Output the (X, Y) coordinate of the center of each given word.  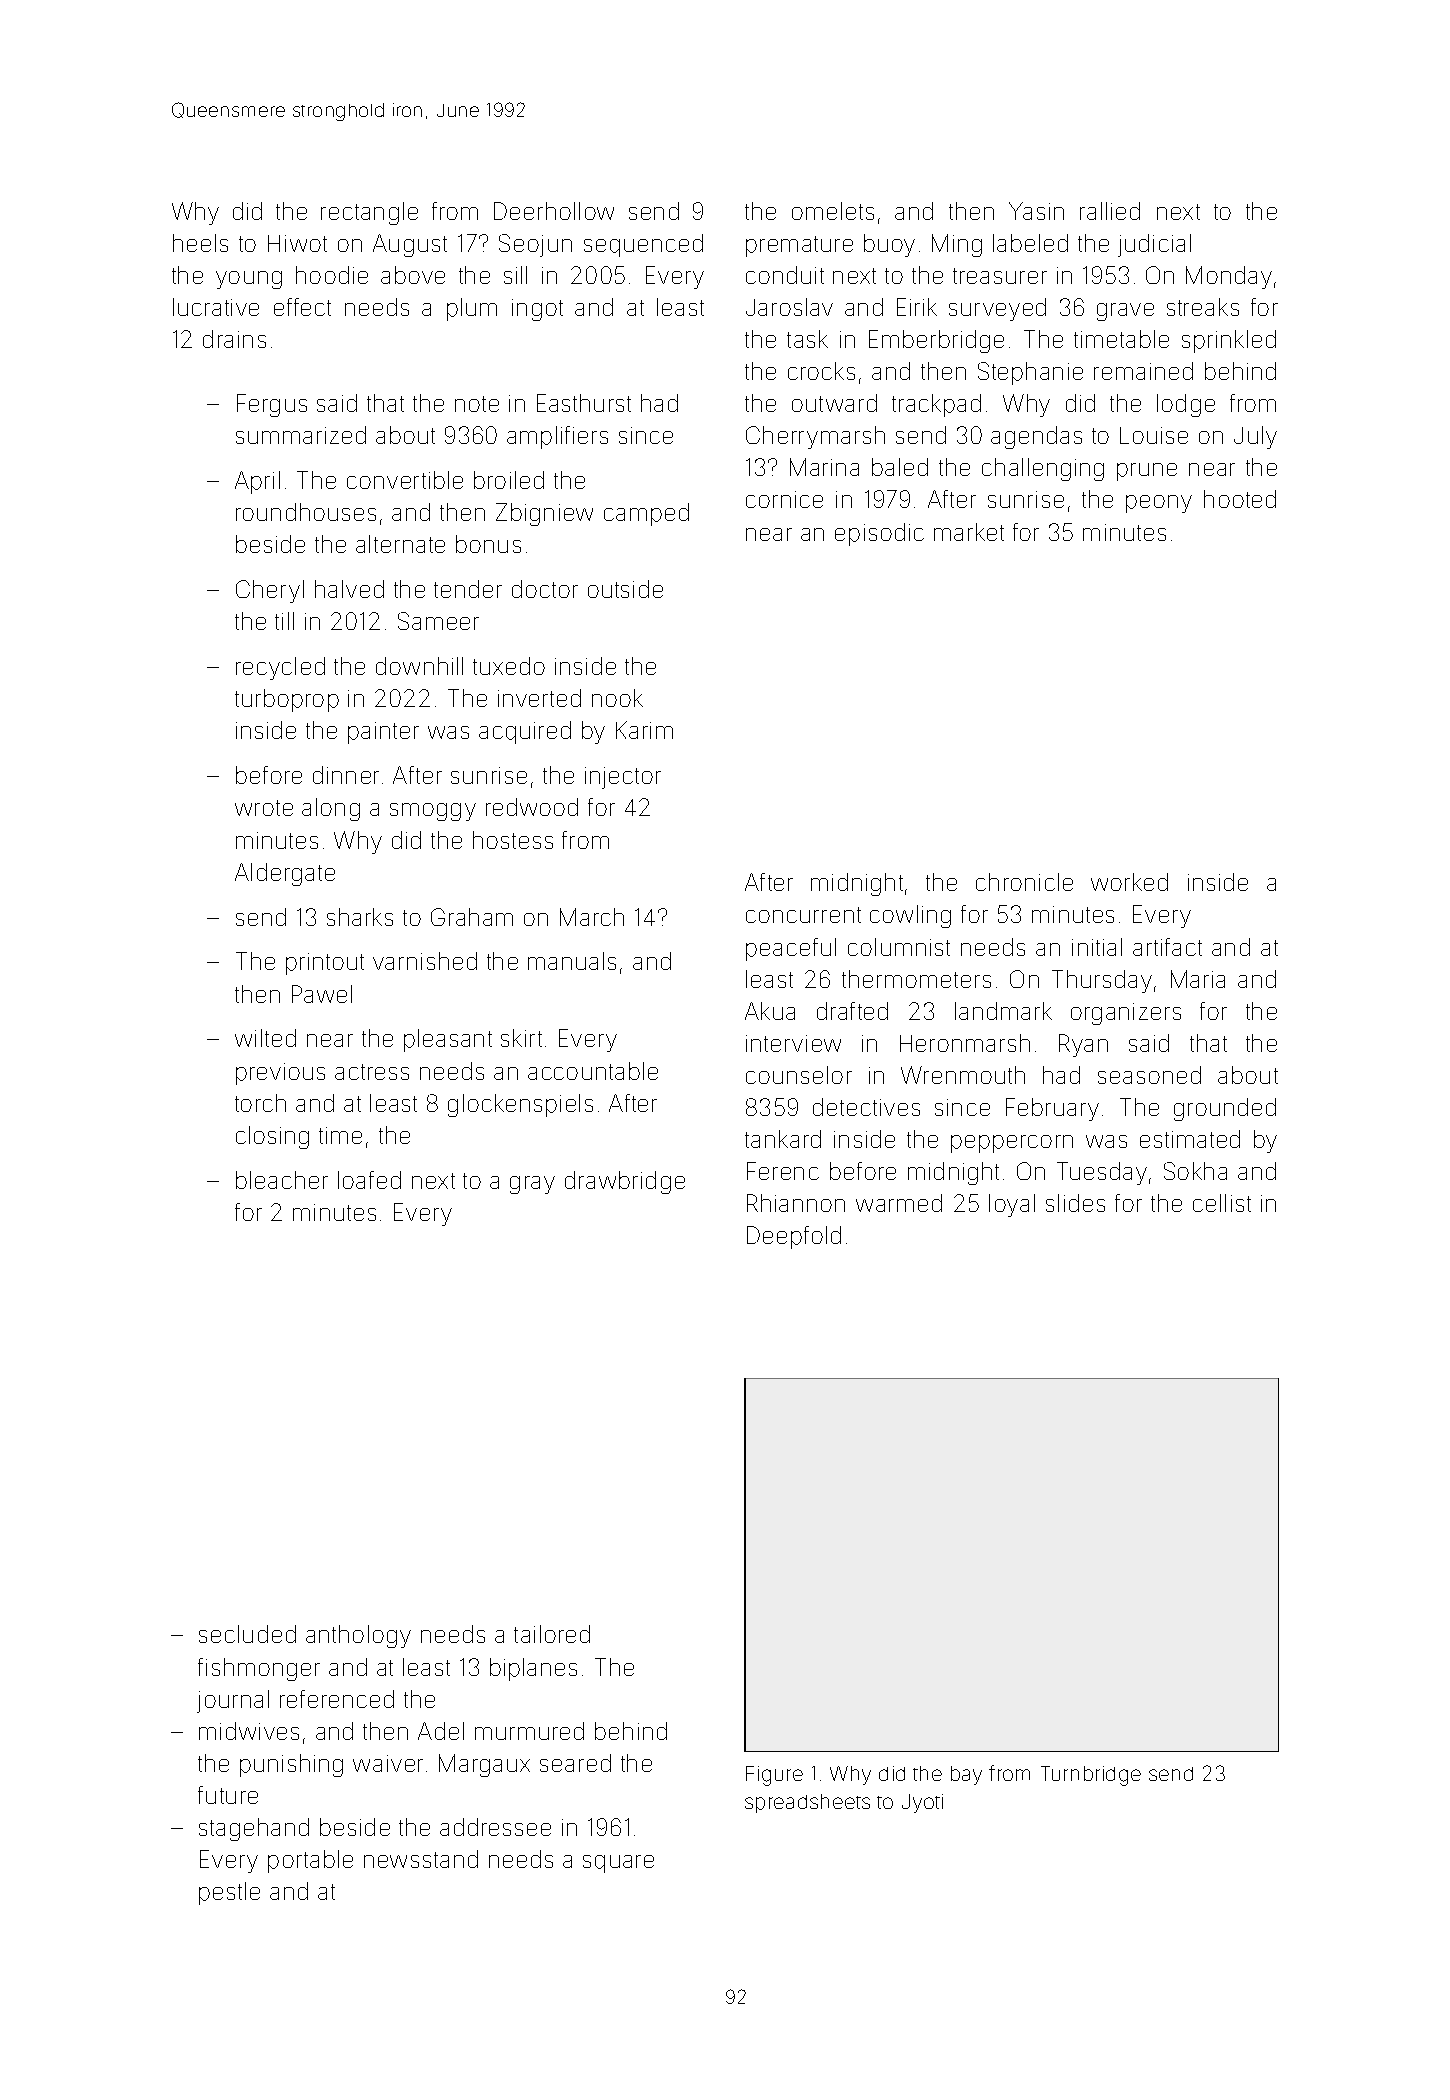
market (969, 532)
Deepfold (794, 1237)
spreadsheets (807, 1803)
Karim (644, 730)
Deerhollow (554, 211)
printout (325, 964)
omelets (833, 211)
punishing (291, 1765)
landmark (1003, 1011)
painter (383, 733)
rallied (1110, 211)
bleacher (282, 1180)
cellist (1222, 1203)
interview (793, 1043)
